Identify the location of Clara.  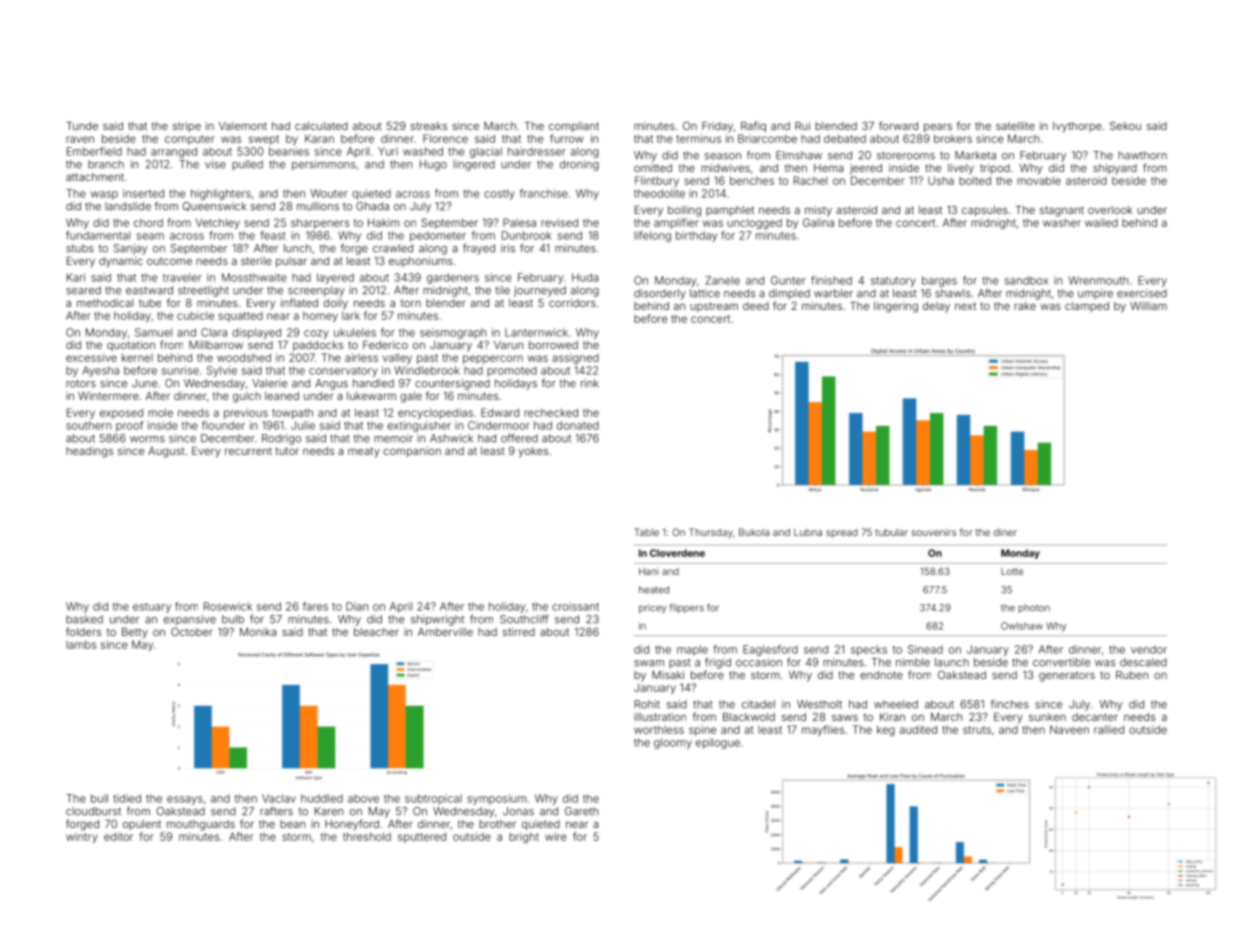
(214, 332).
